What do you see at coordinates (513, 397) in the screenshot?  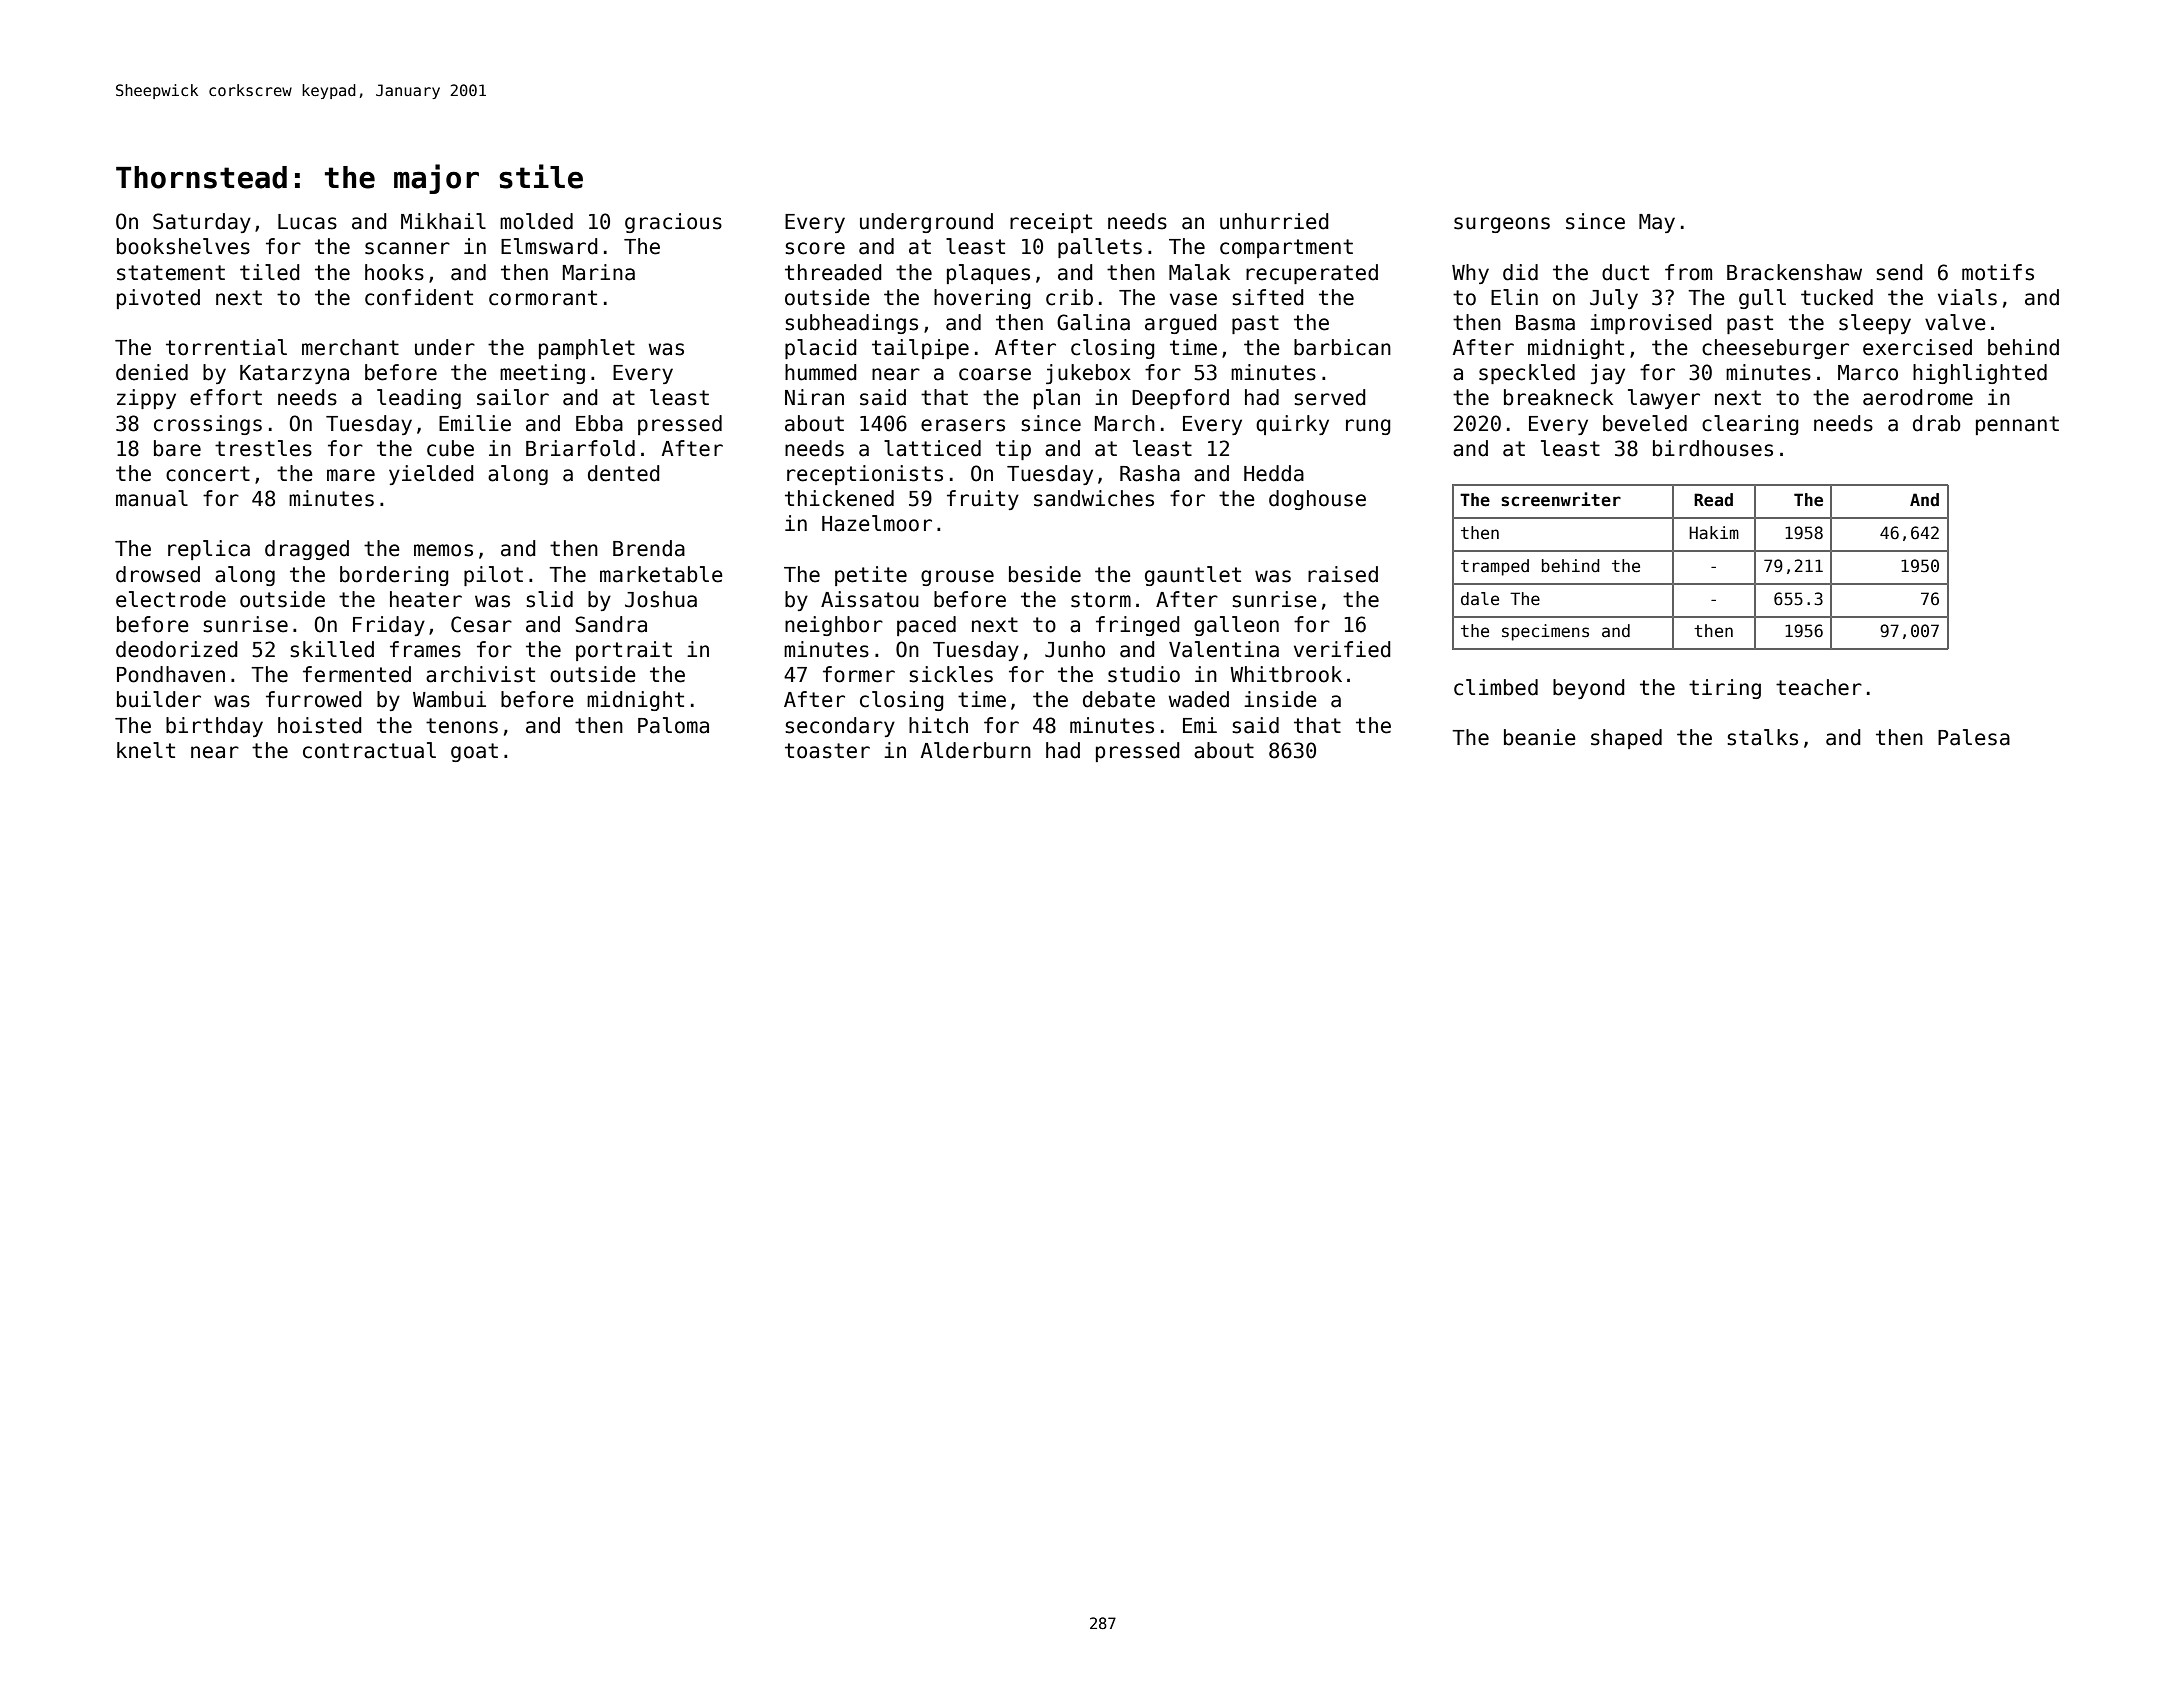 I see `sailor` at bounding box center [513, 397].
